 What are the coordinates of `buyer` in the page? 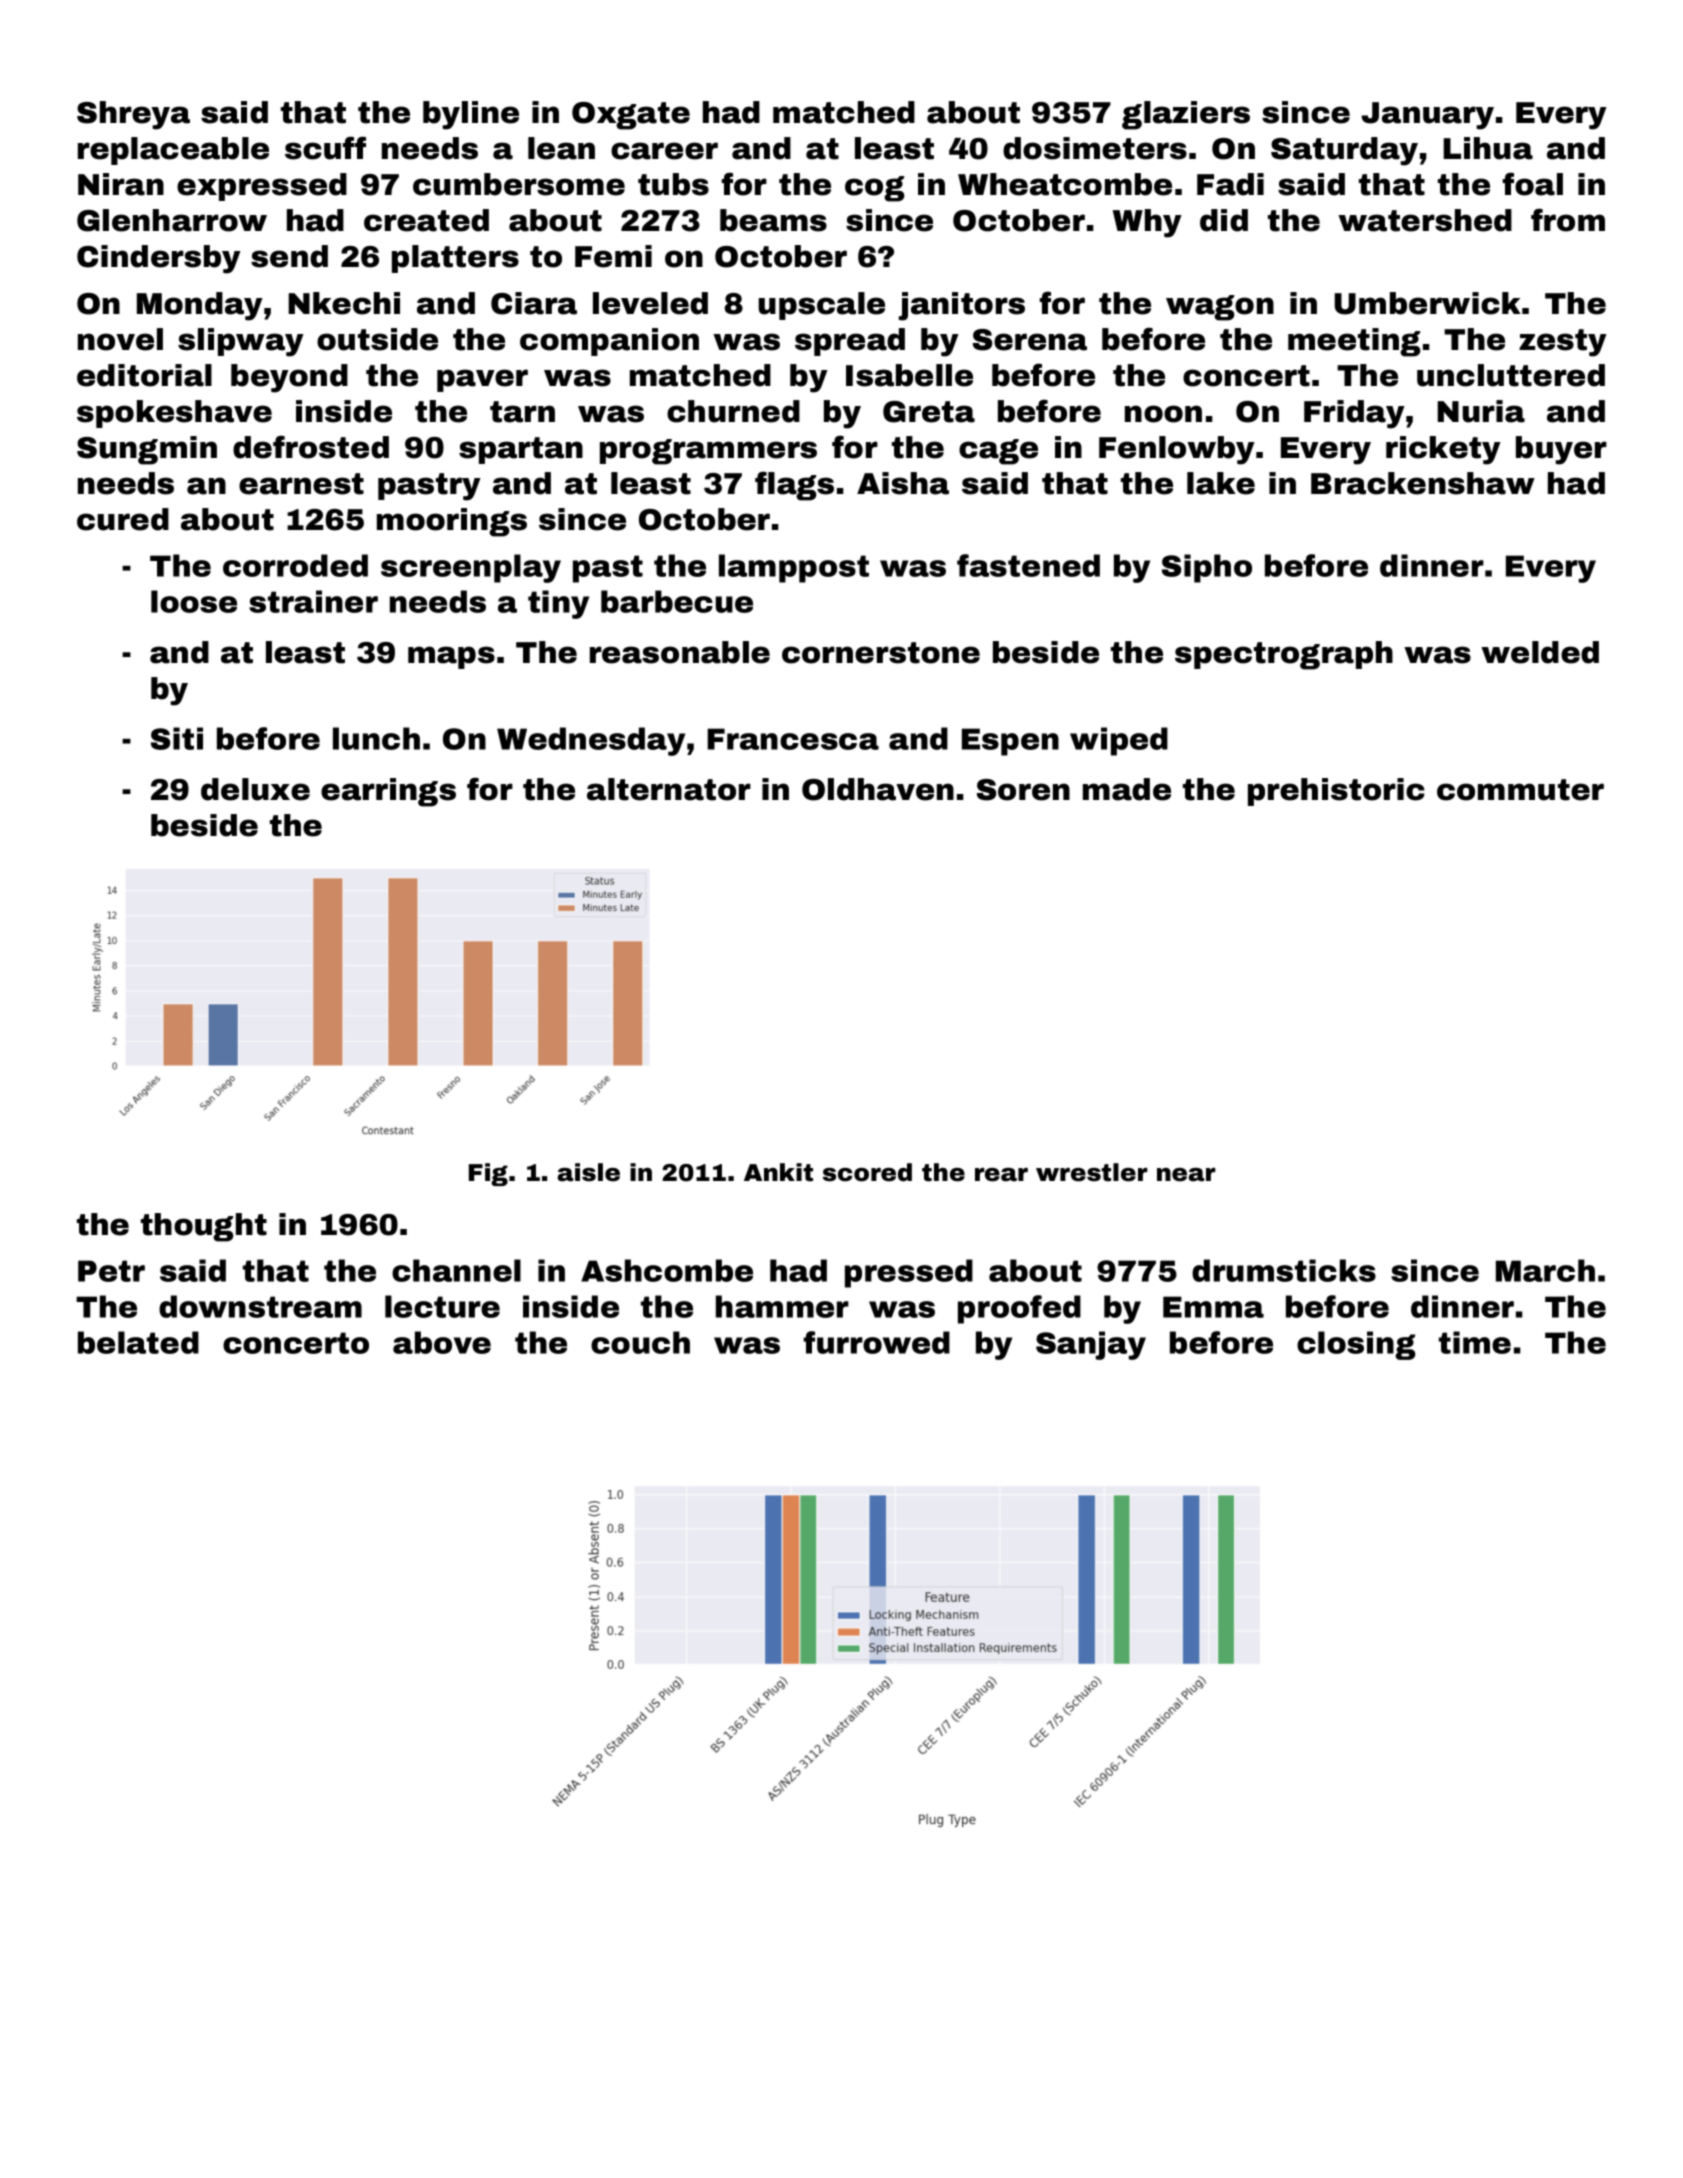 It's located at (1561, 450).
